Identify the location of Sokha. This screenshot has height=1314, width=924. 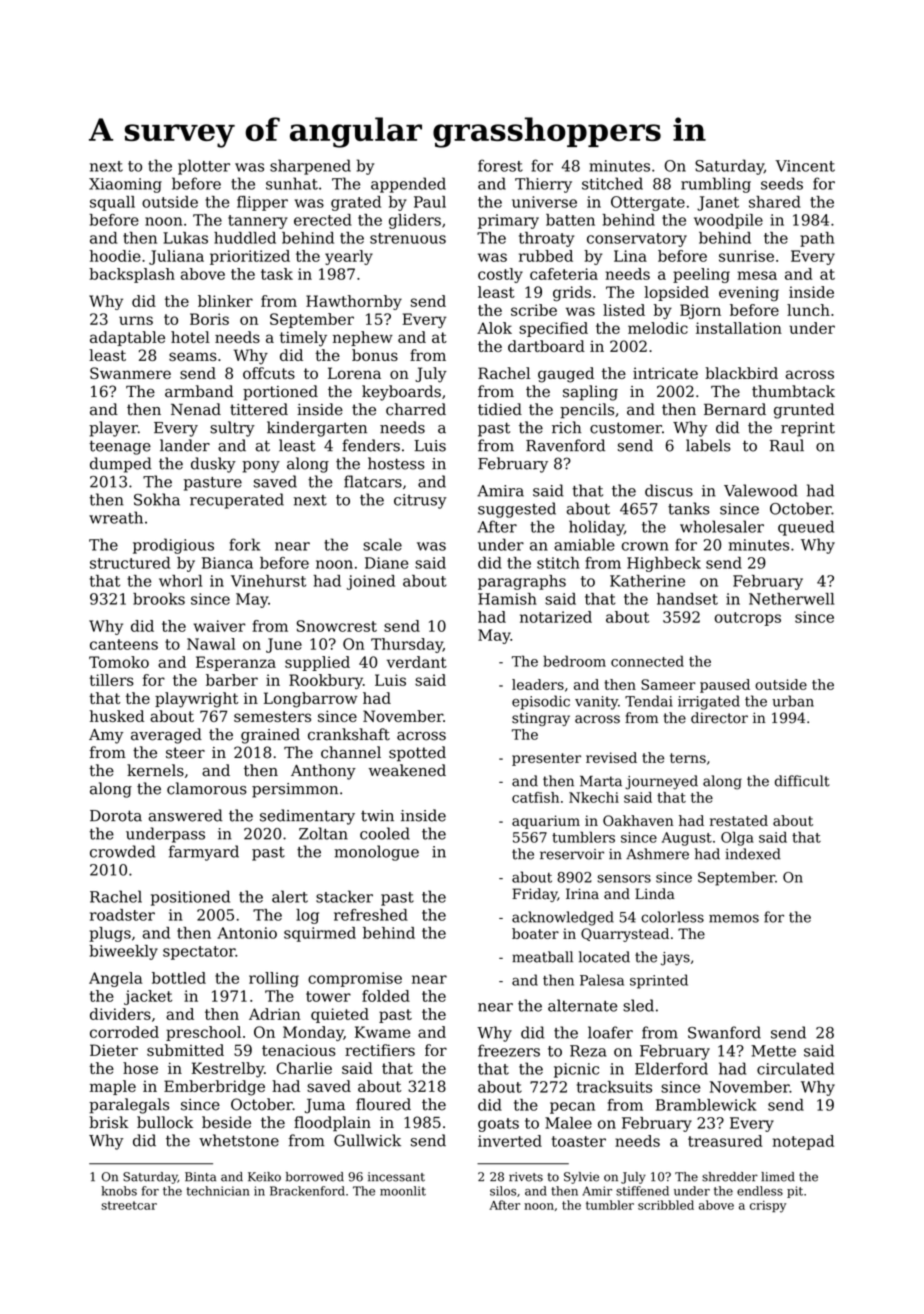
(157, 499).
